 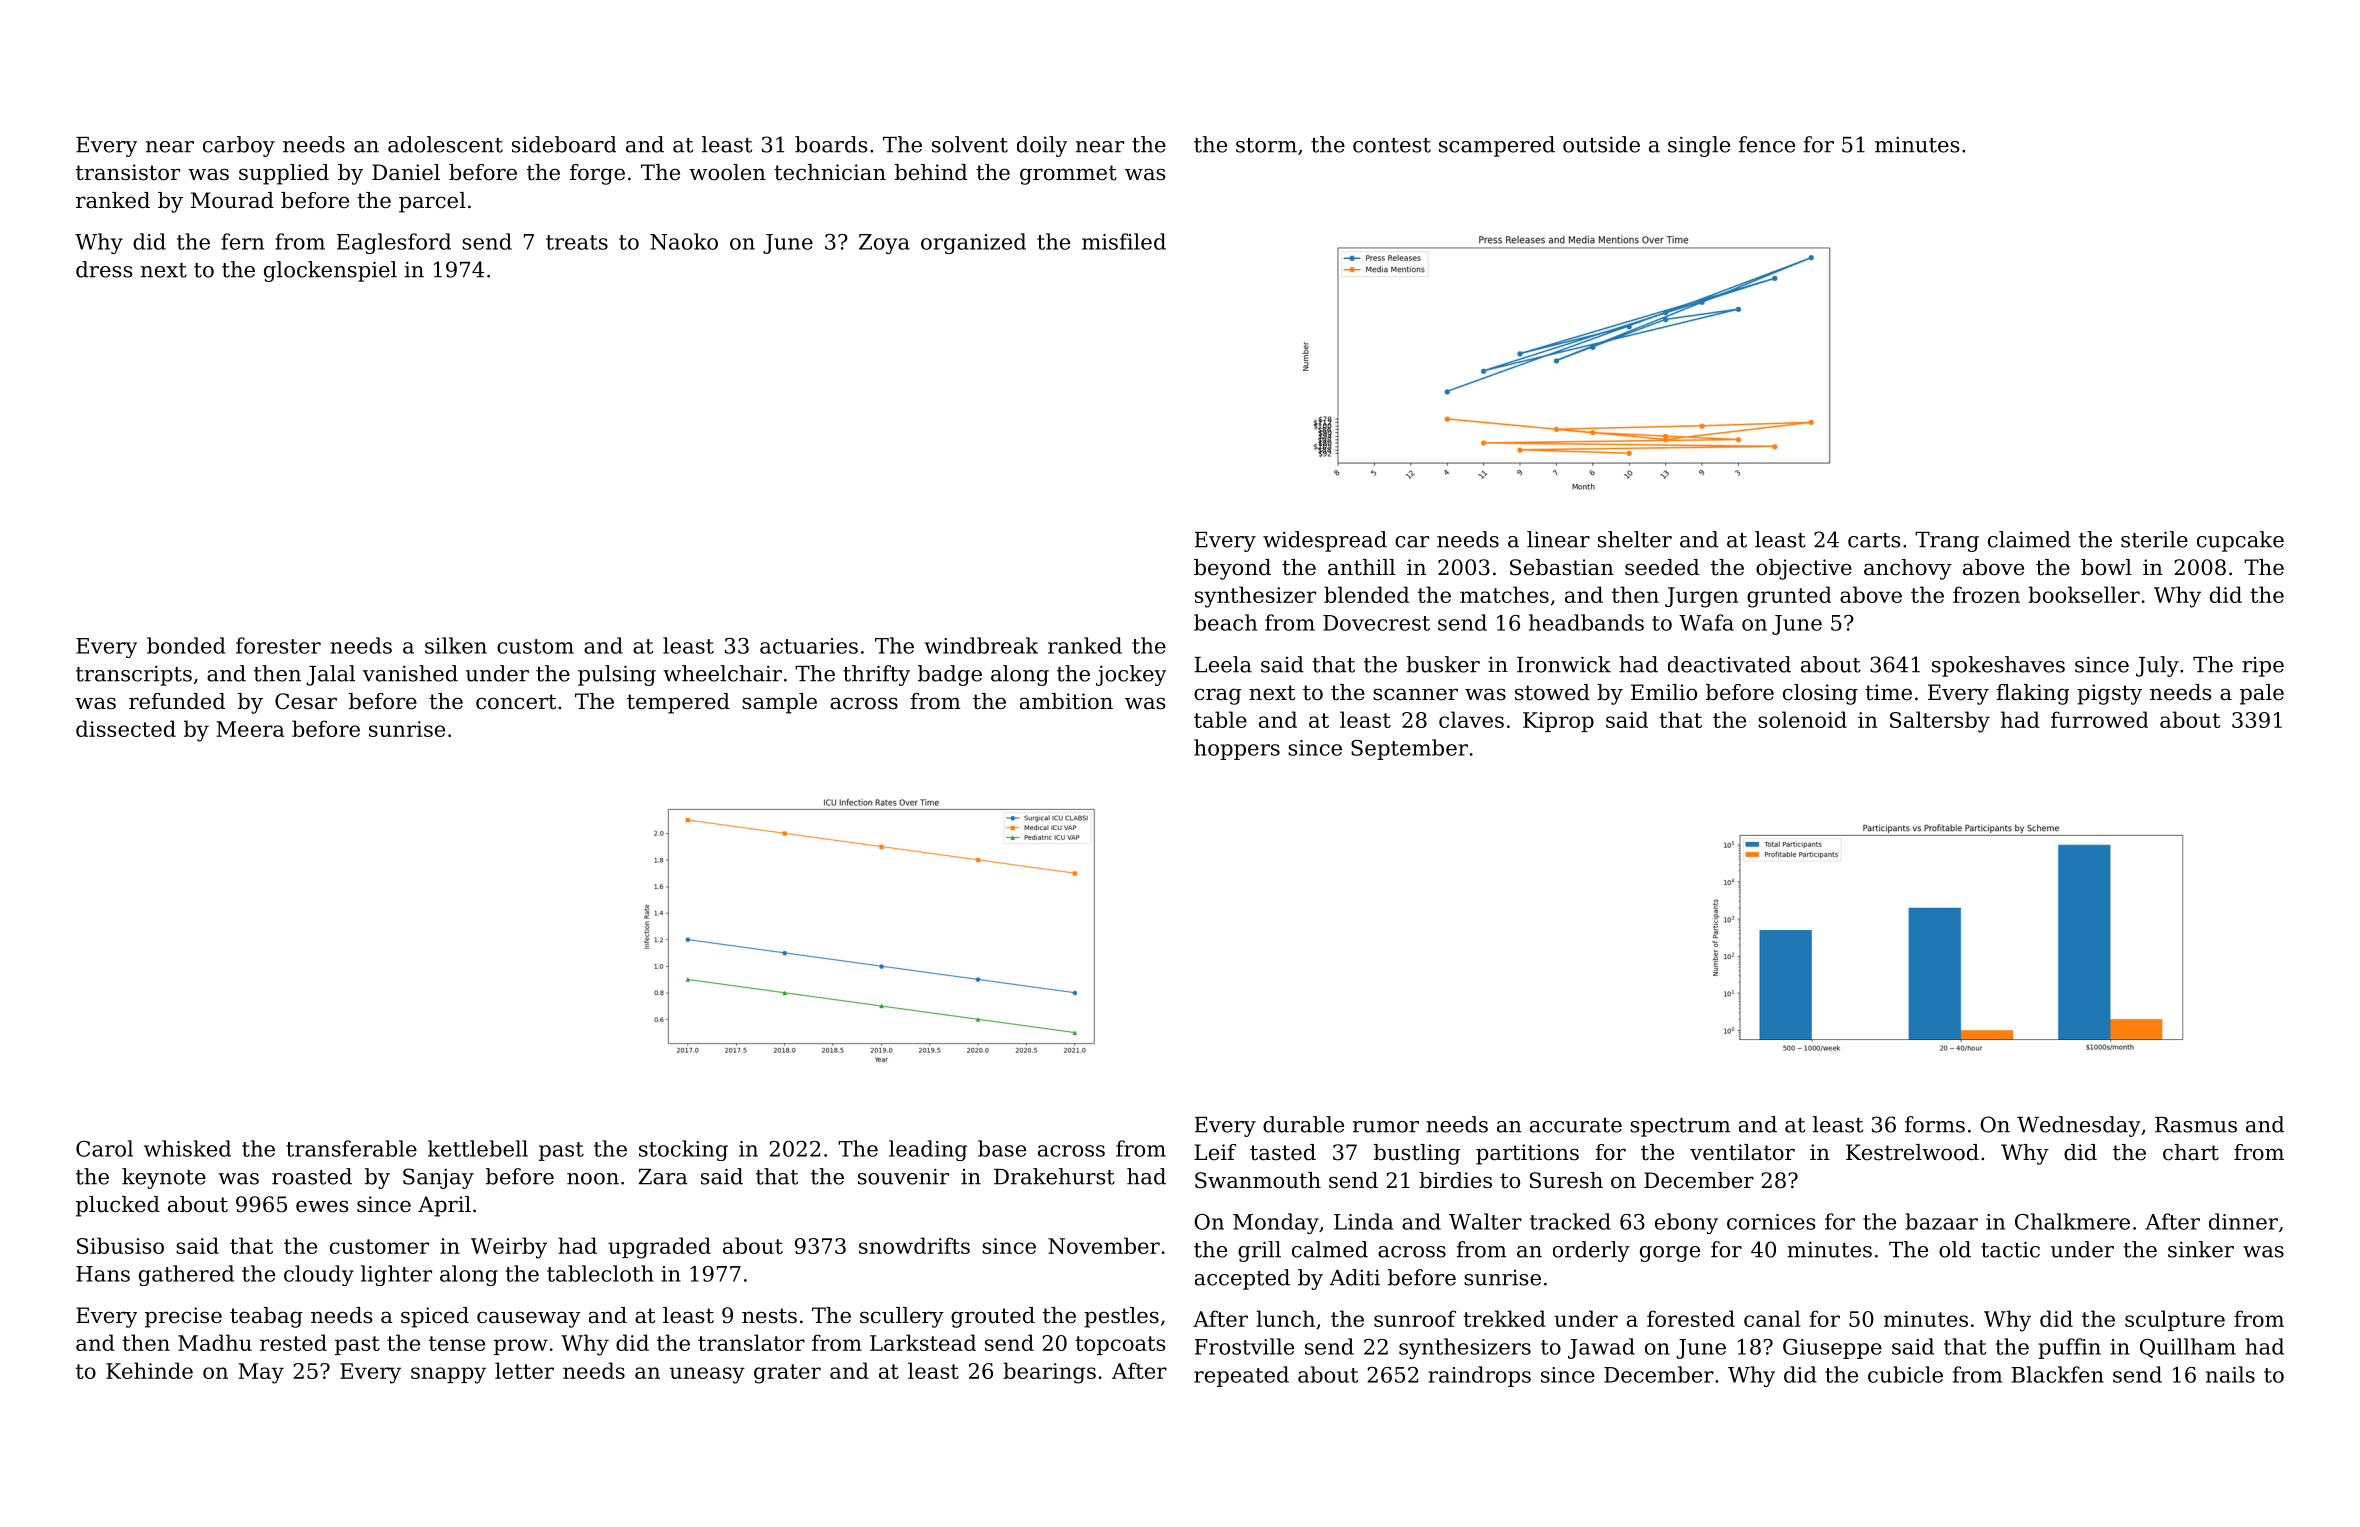 I want to click on forms, so click(x=1935, y=1124).
